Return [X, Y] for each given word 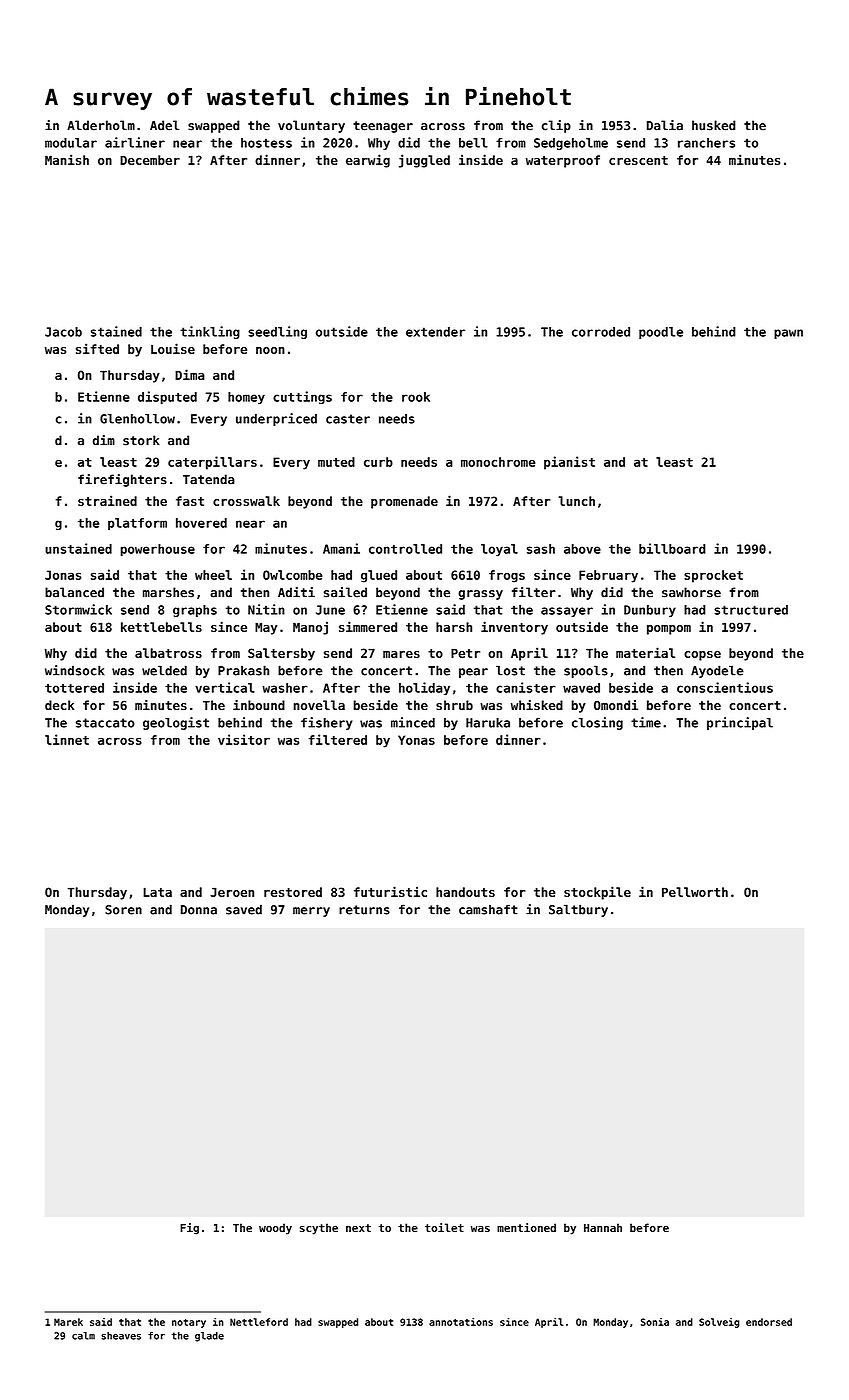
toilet [444, 1227]
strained [107, 500]
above [582, 549]
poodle [661, 333]
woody [275, 1229]
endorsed [769, 1322]
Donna [199, 910]
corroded [601, 332]
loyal [499, 550]
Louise [173, 348]
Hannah [603, 1227]
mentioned [526, 1227]
